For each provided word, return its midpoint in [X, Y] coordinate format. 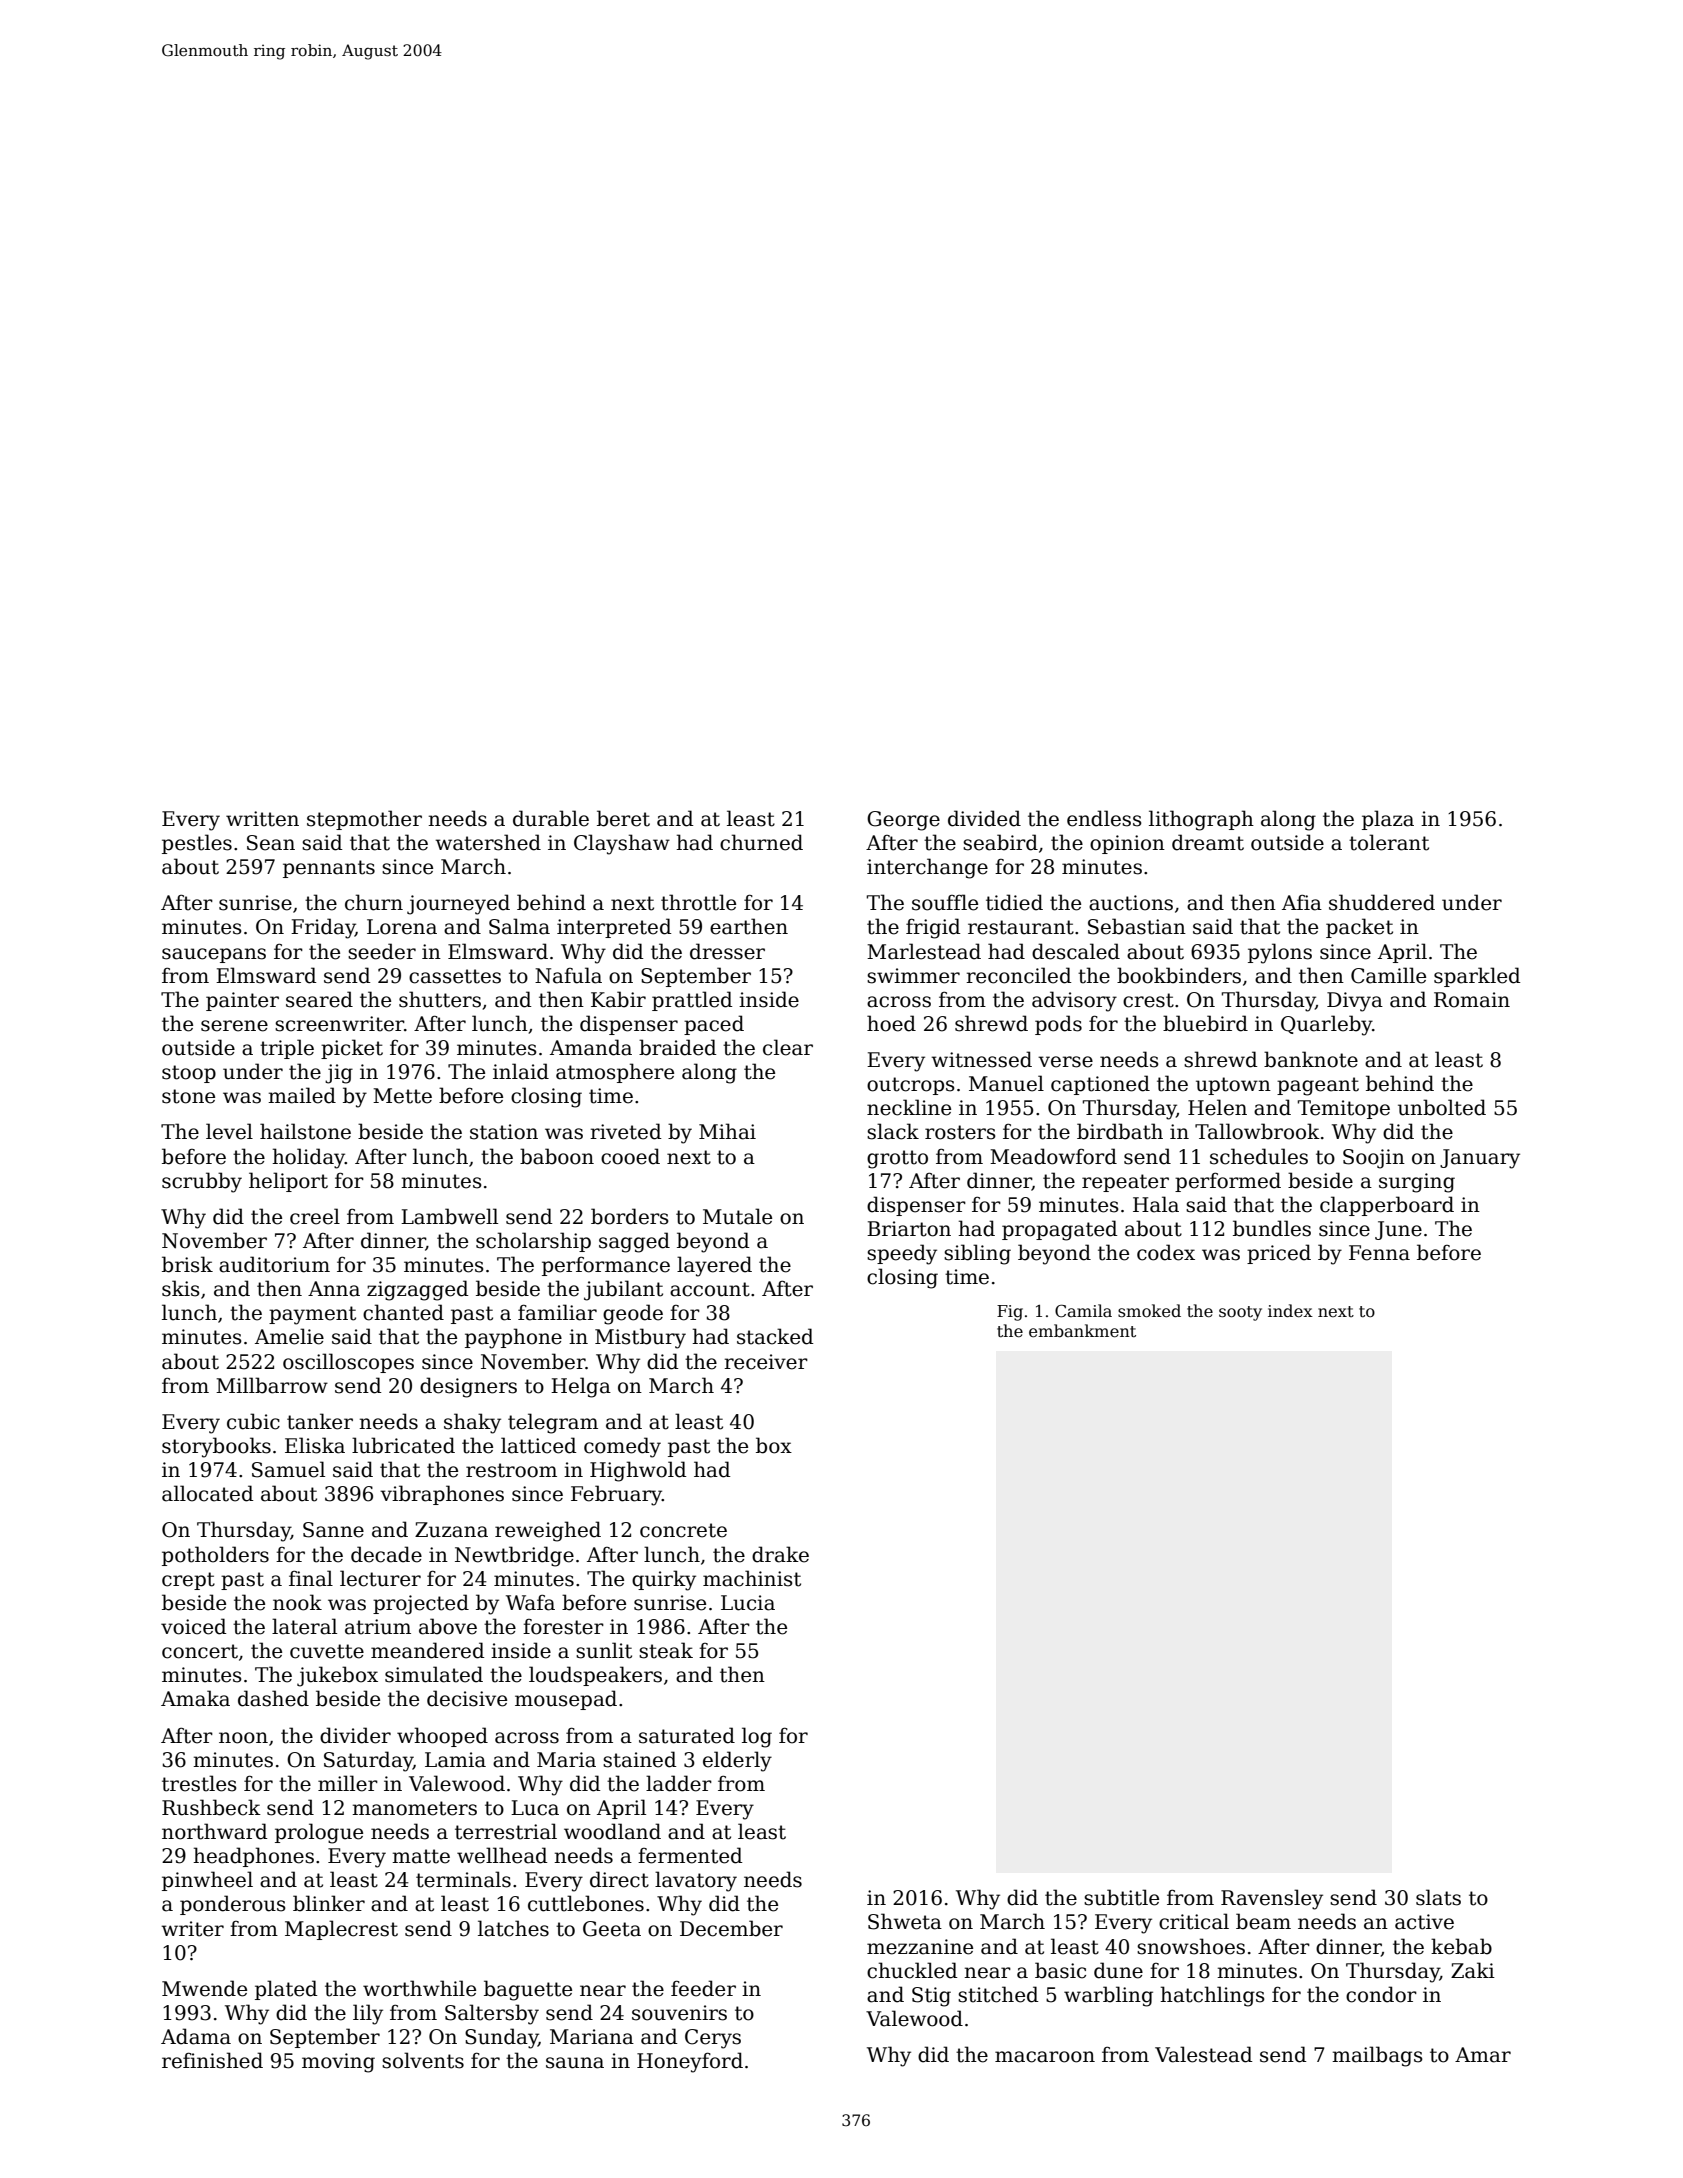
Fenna [1379, 1253]
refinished [212, 2060]
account [710, 1289]
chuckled [912, 1970]
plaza [1388, 820]
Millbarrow [272, 1385]
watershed [488, 842]
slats [1438, 1897]
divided [984, 818]
